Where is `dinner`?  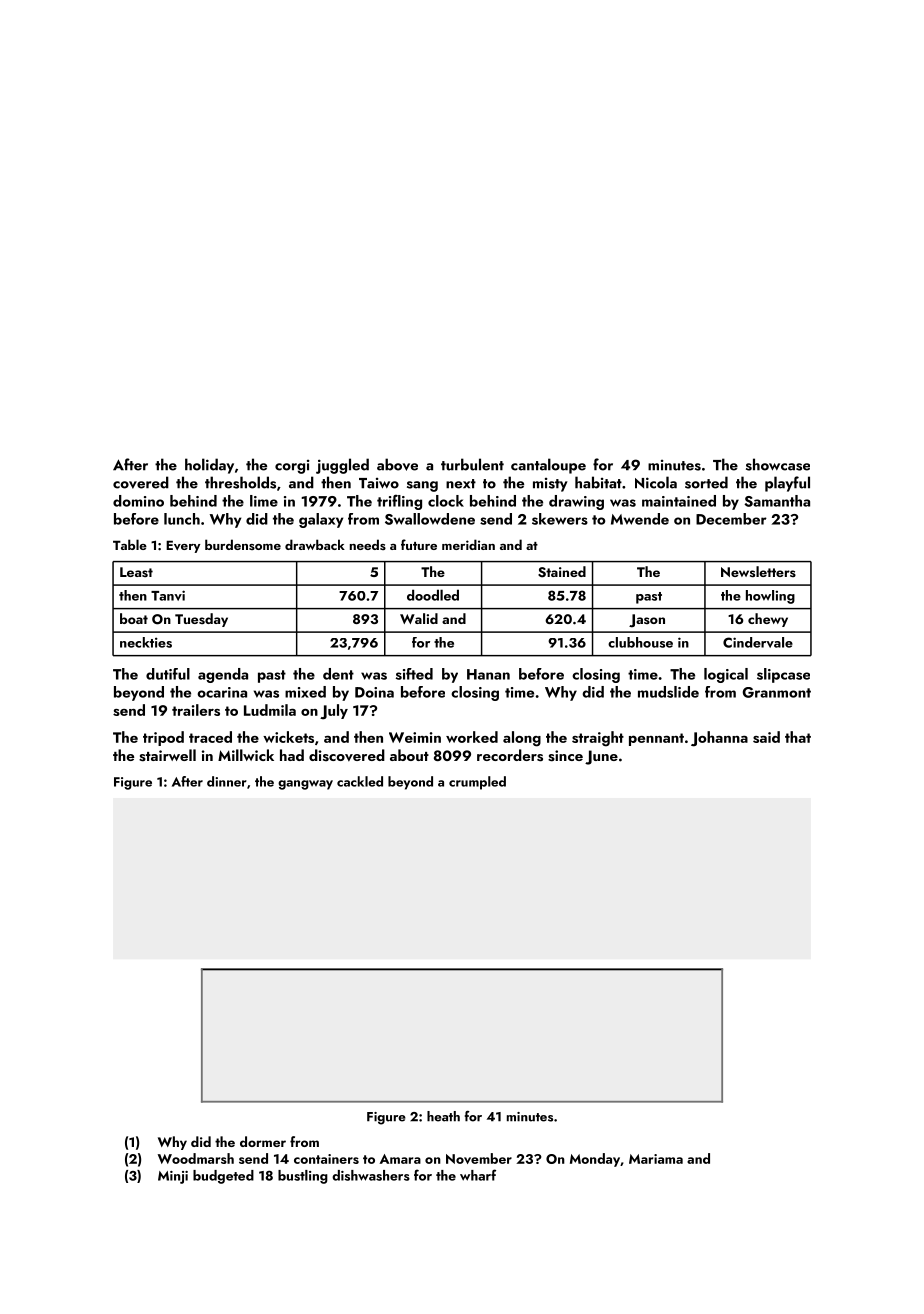
dinner is located at coordinates (227, 781).
